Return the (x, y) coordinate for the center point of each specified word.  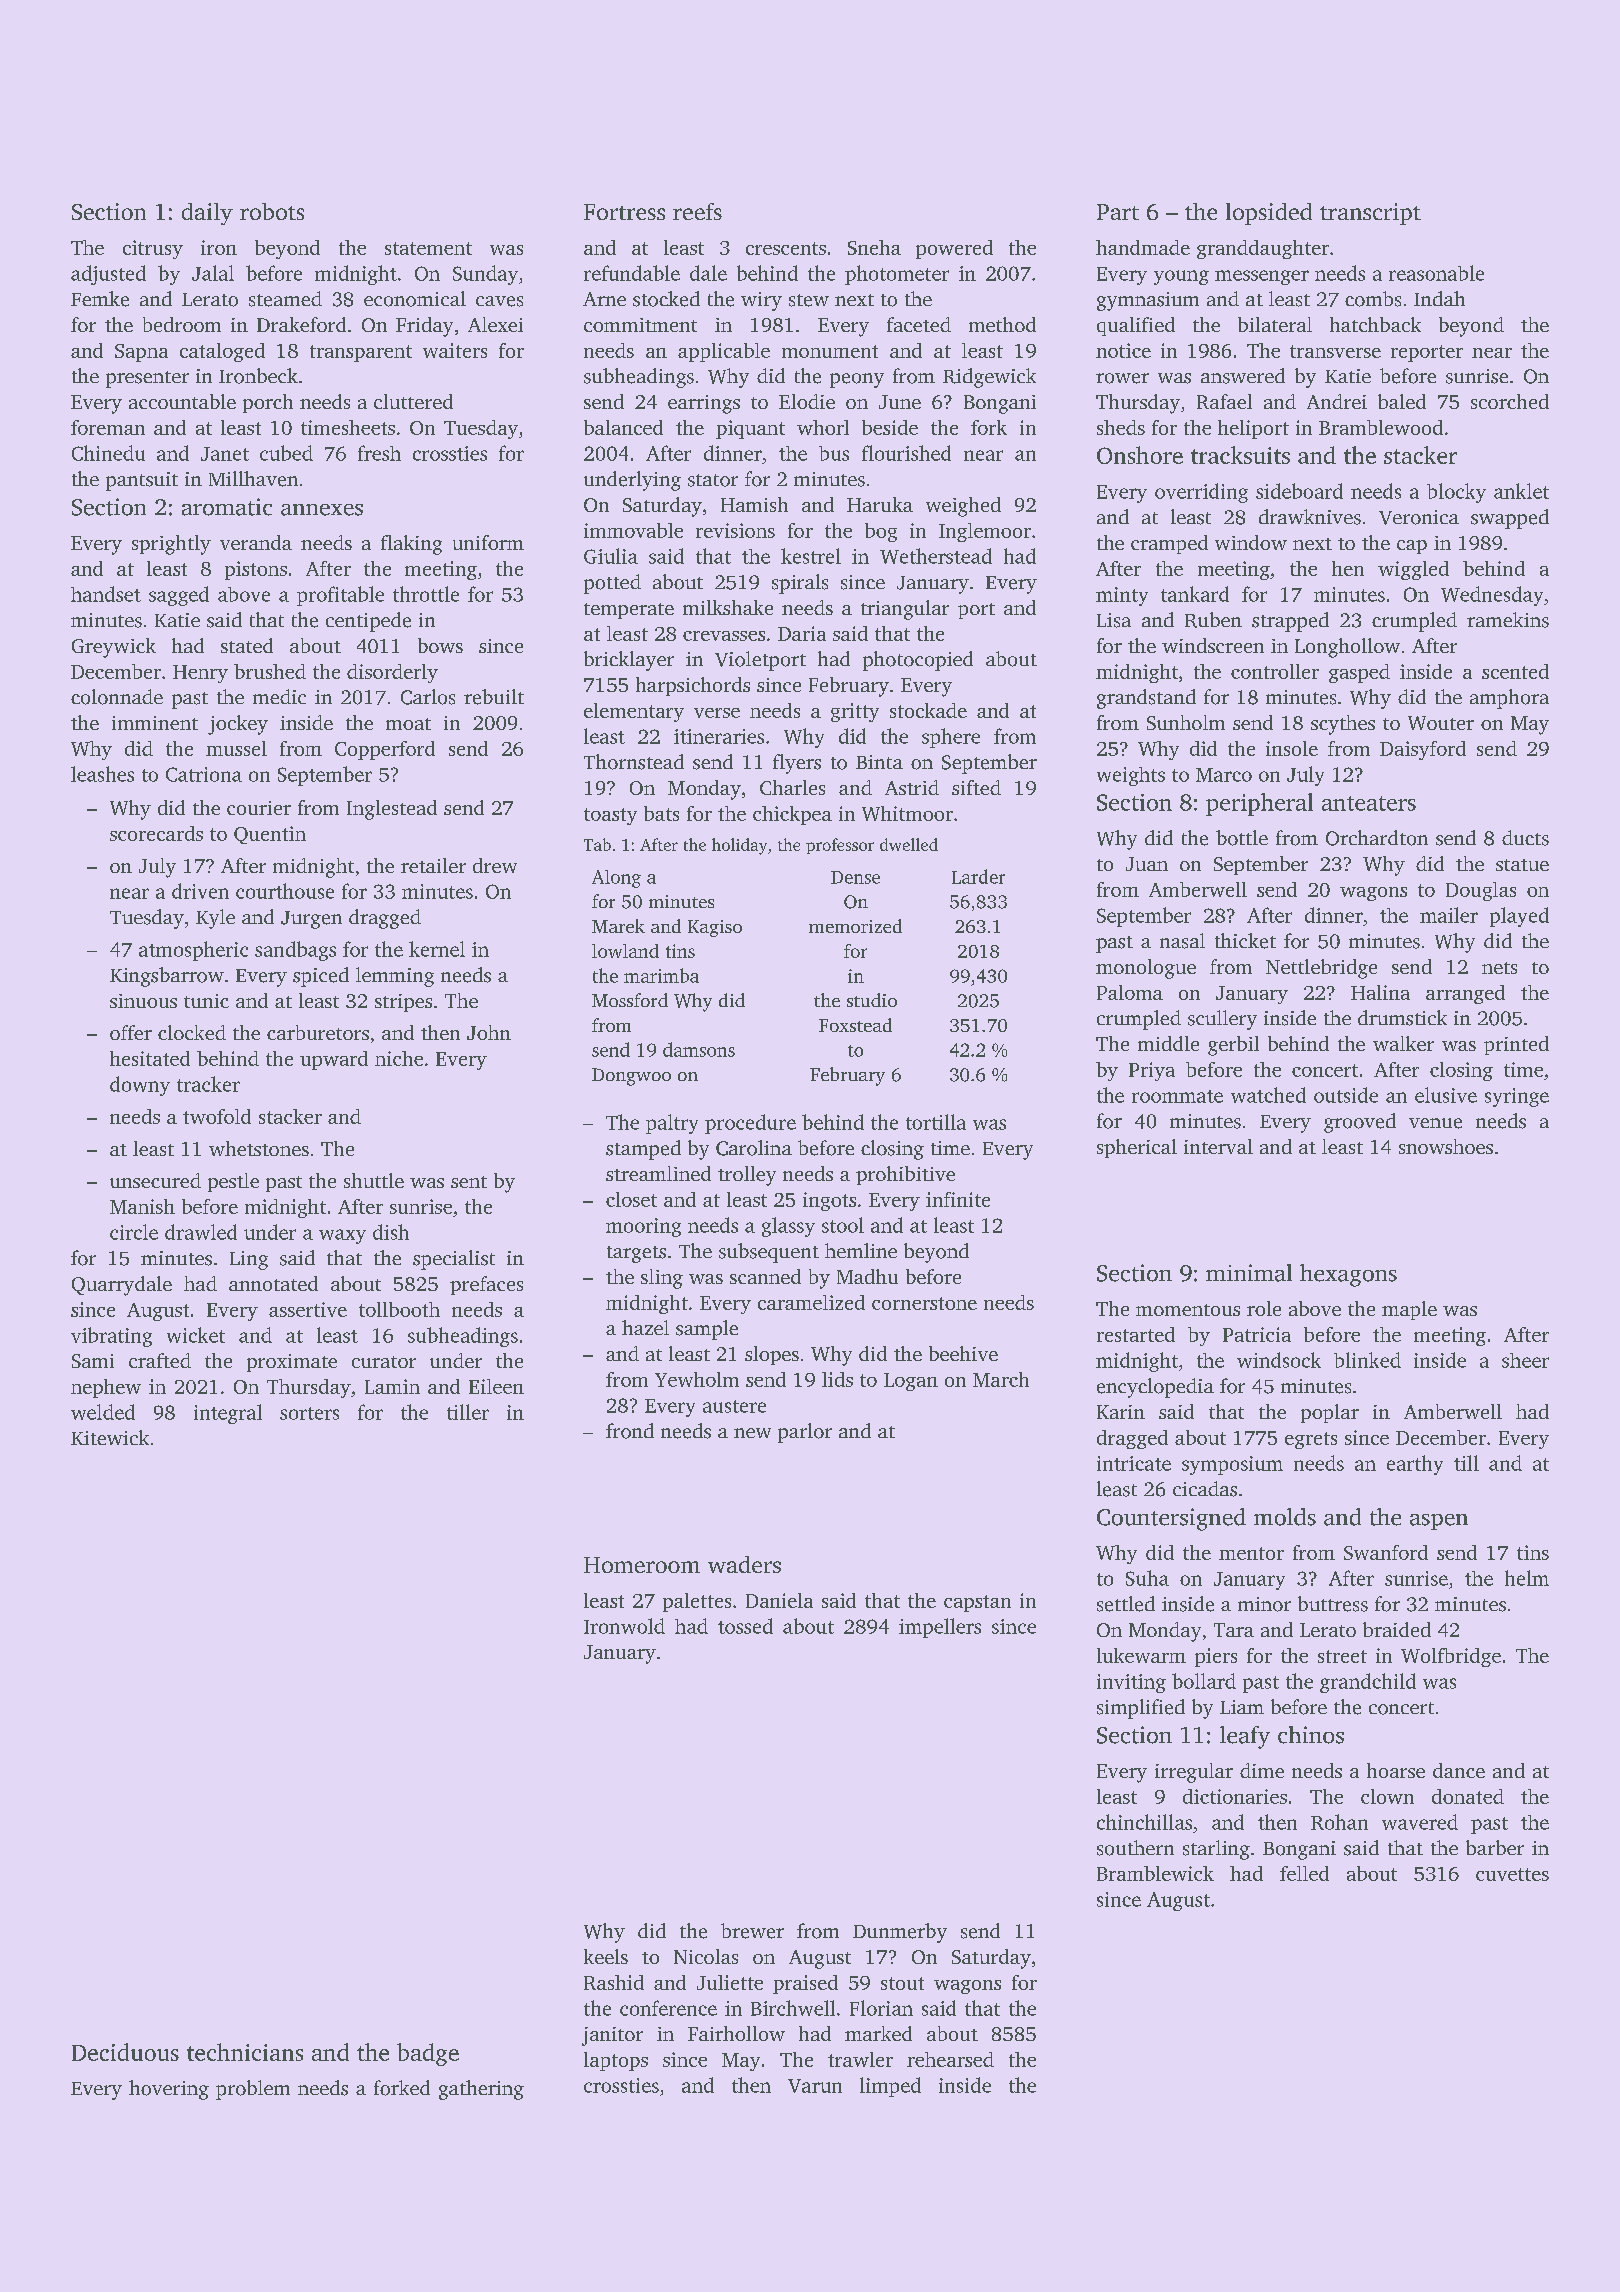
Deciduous (125, 2052)
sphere (951, 738)
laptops (616, 2061)
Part (1118, 212)
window (1251, 542)
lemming (395, 977)
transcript (1370, 214)
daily (207, 214)
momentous (1188, 1310)
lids (837, 1379)
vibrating (111, 1337)
